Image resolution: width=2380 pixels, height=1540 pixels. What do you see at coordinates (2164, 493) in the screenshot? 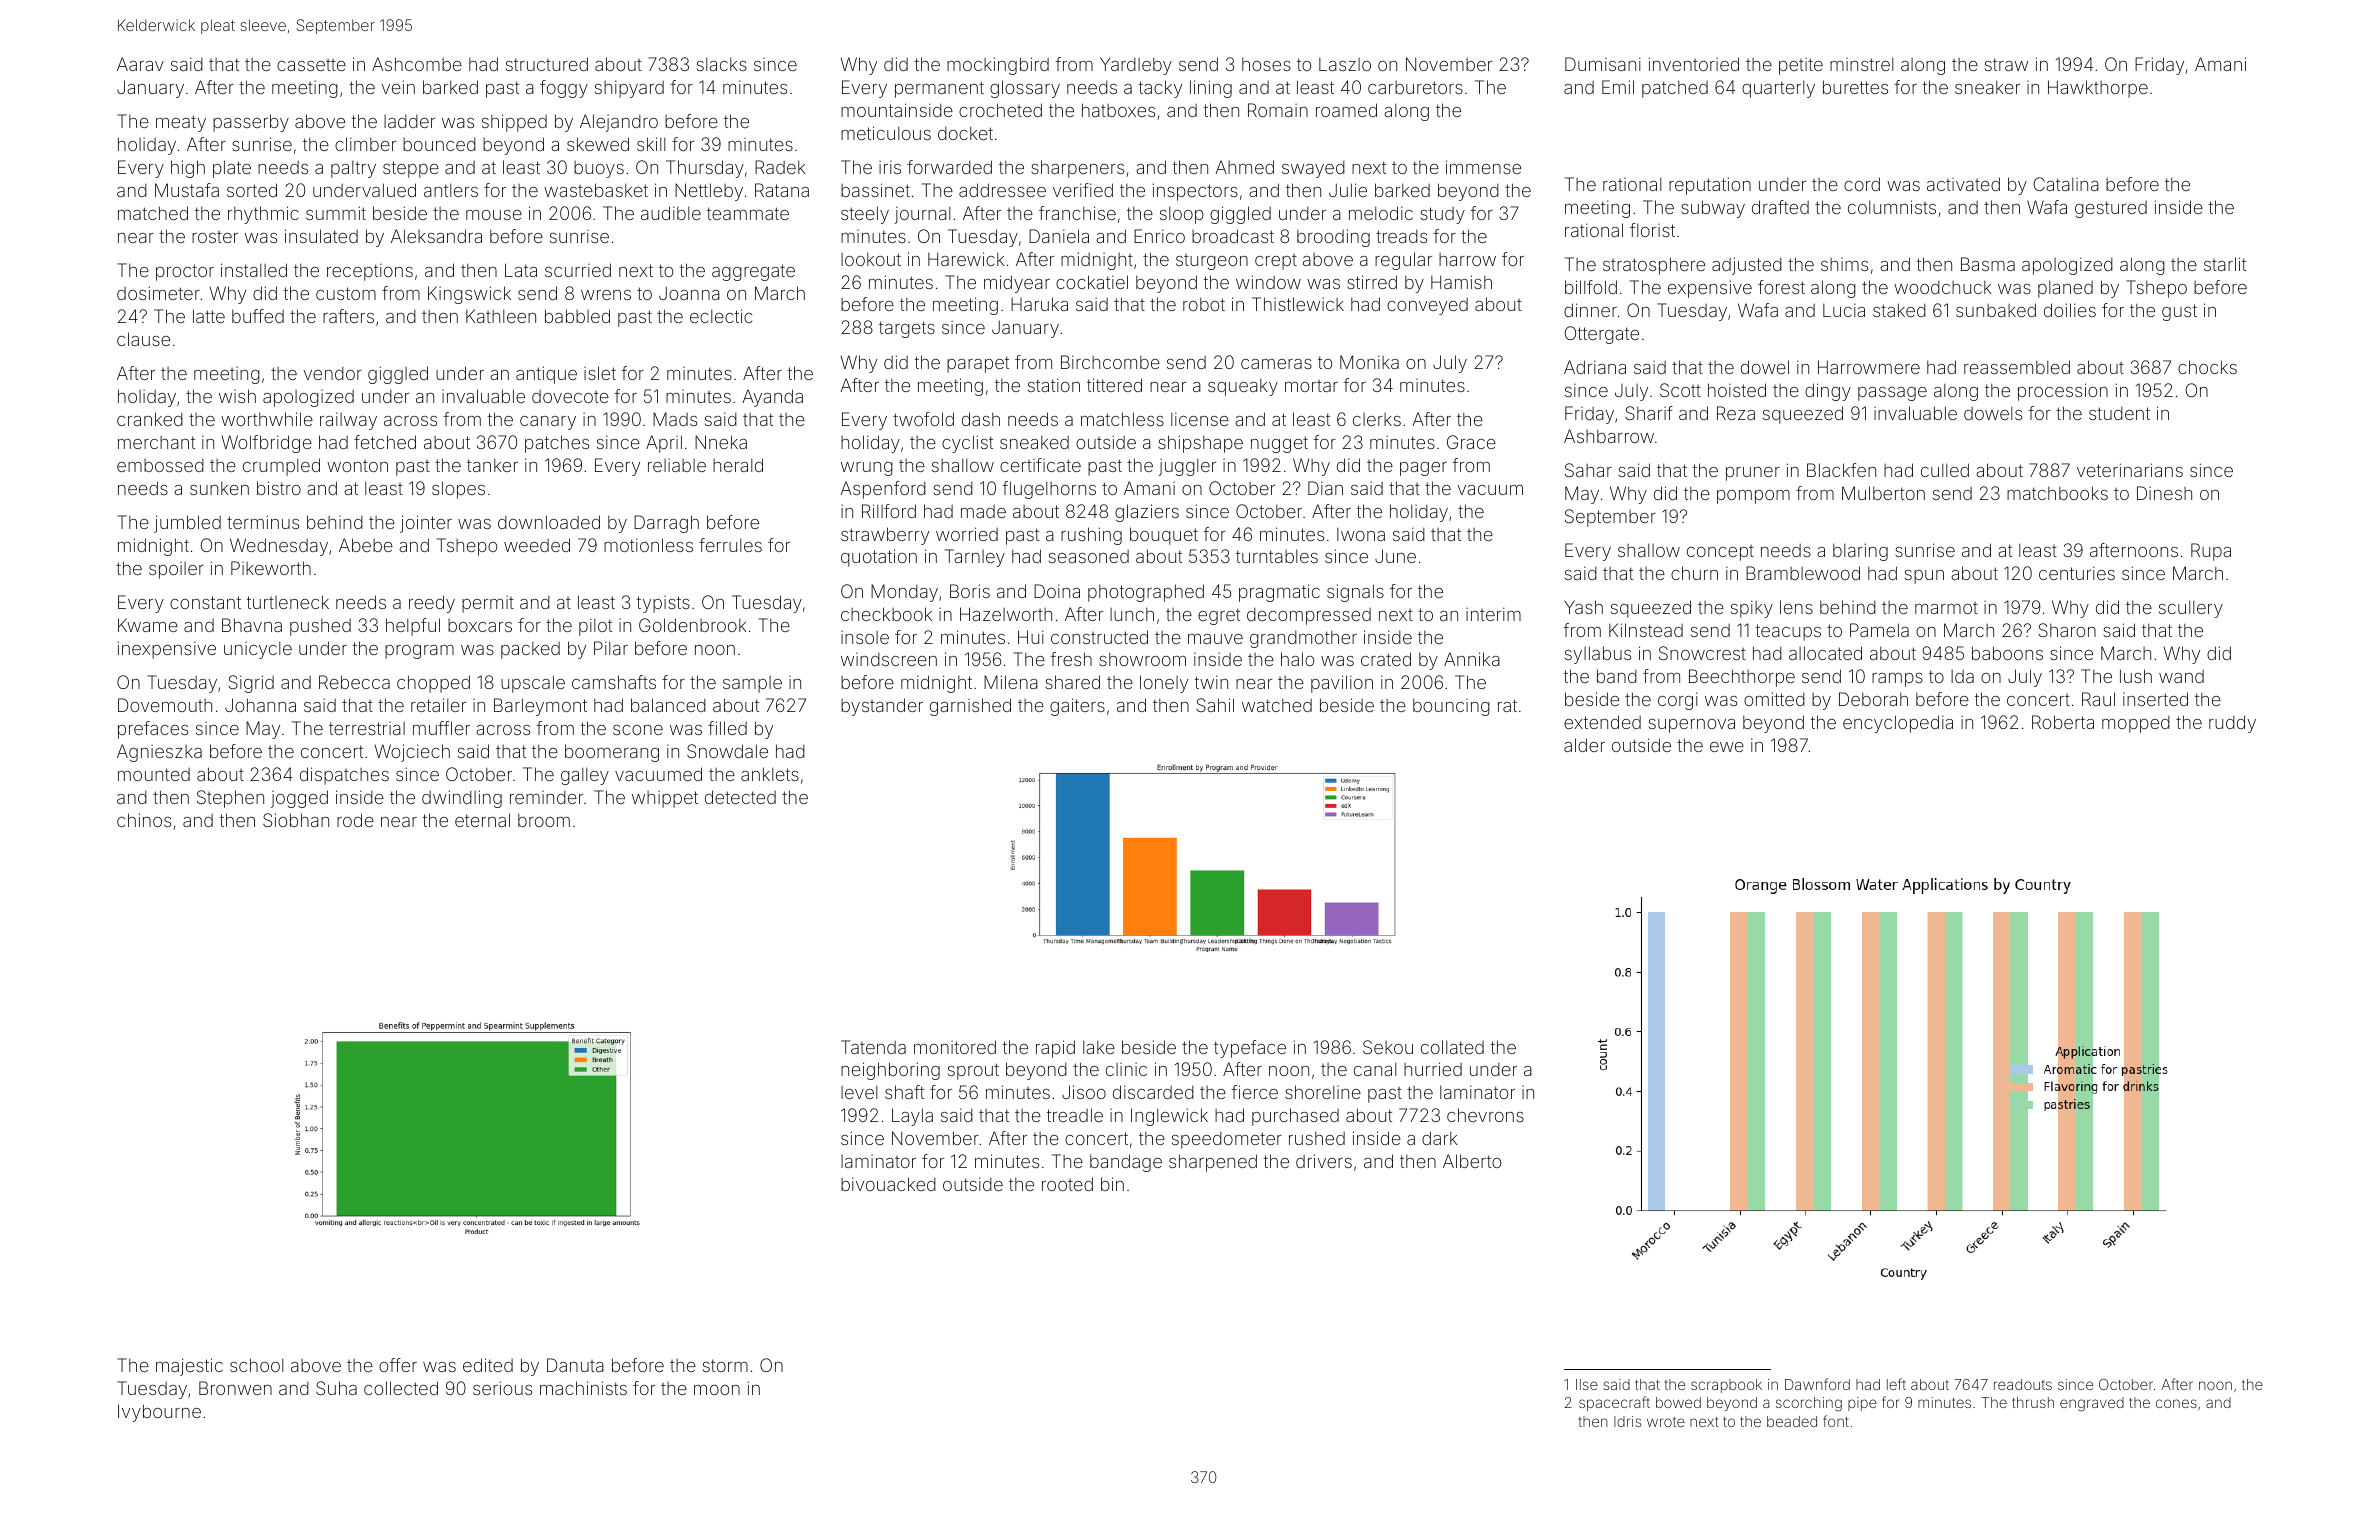
I see `Dinesh` at bounding box center [2164, 493].
